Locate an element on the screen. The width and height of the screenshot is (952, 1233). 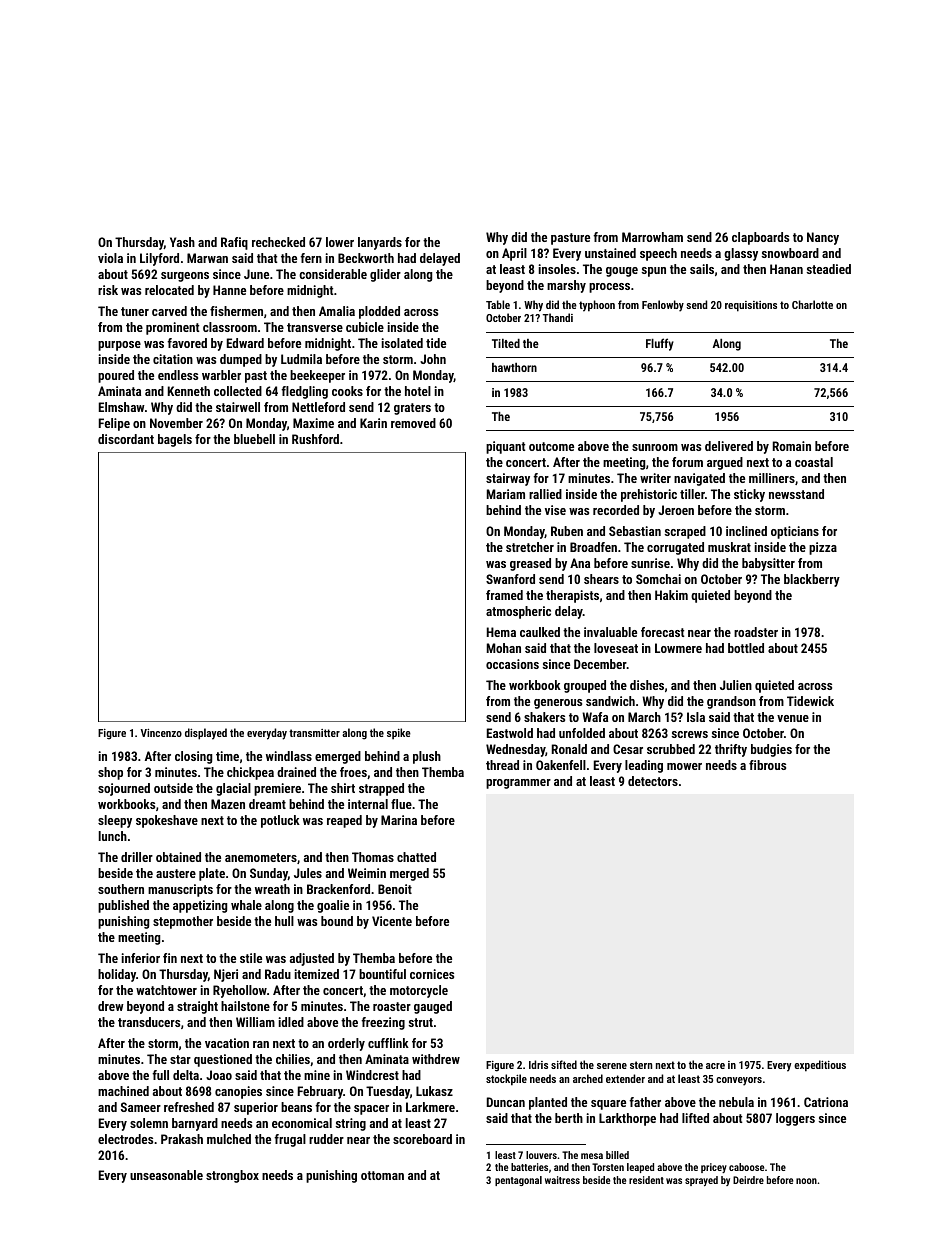
Hakim is located at coordinates (671, 595).
